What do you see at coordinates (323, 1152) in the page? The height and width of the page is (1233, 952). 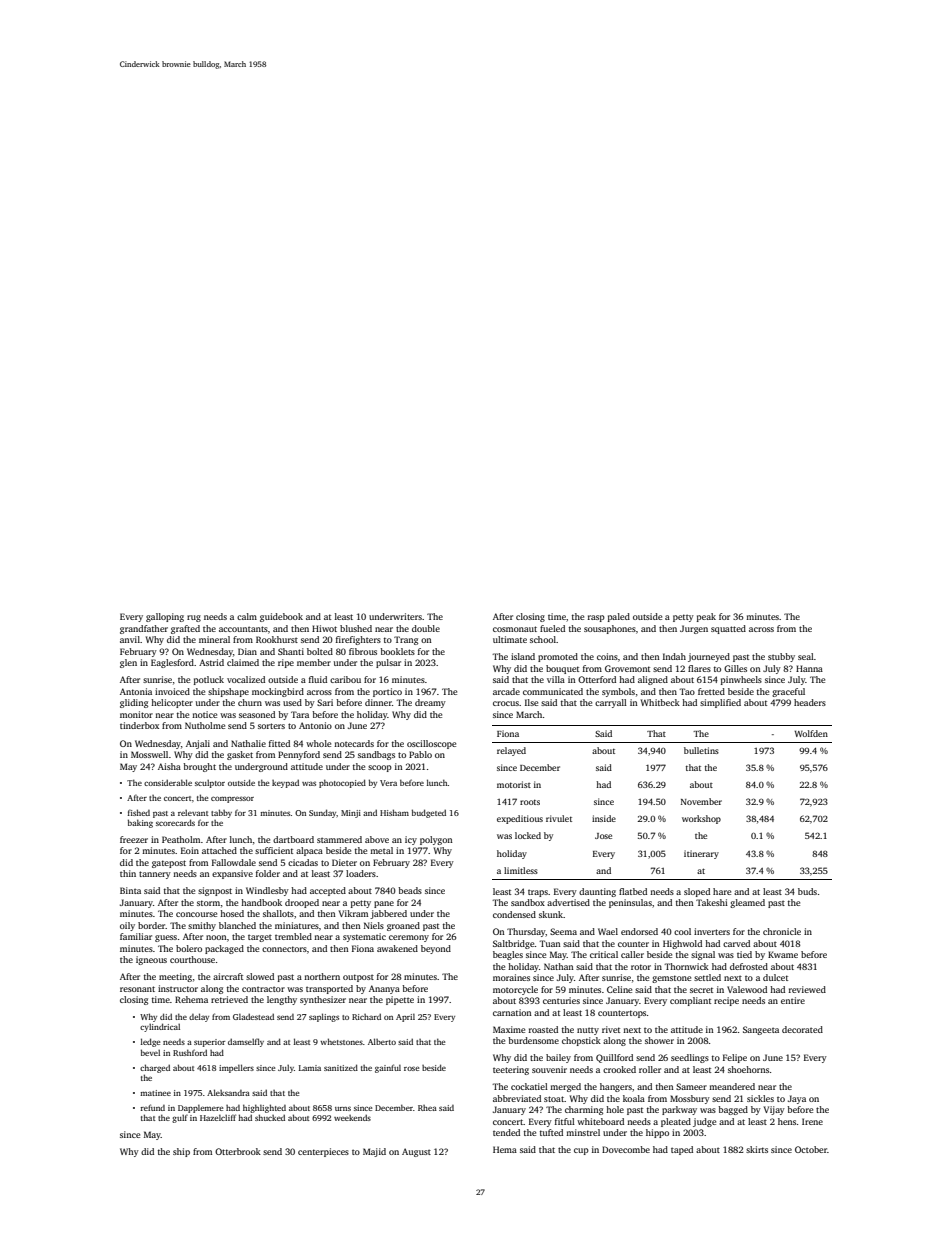 I see `centerpieces` at bounding box center [323, 1152].
